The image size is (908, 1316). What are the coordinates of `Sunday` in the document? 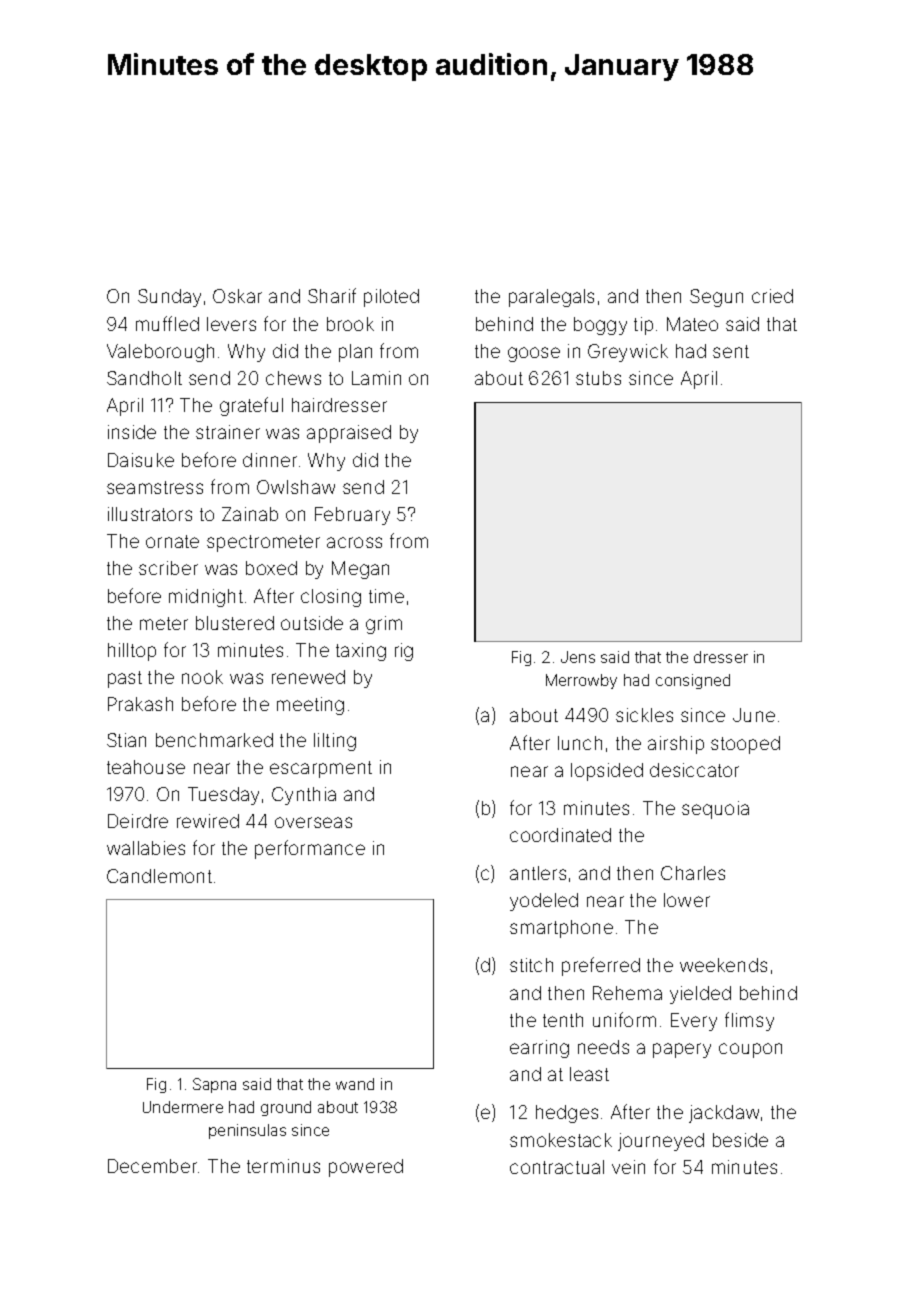 It's located at (169, 298).
